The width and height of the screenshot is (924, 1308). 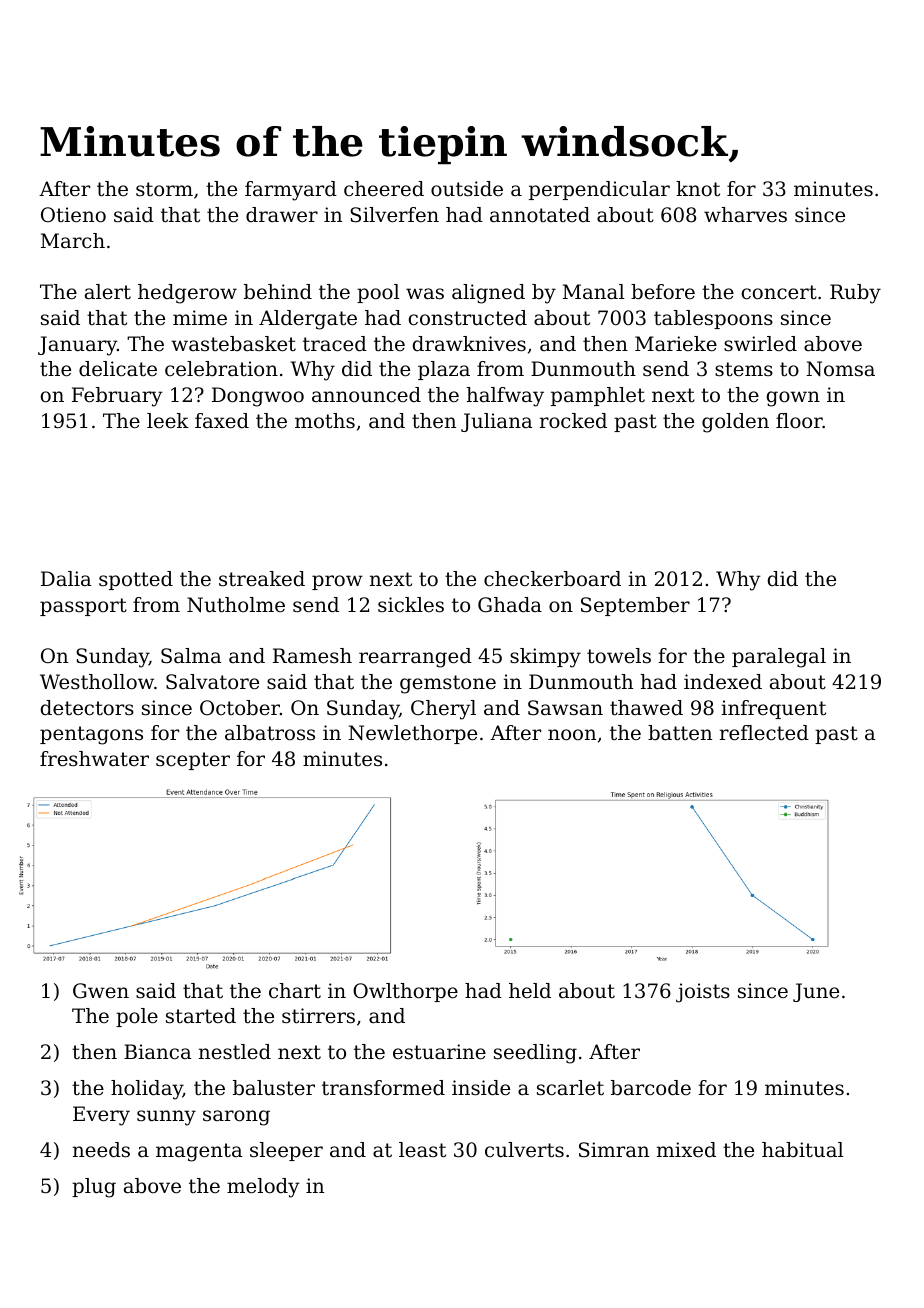 I want to click on Ghada, so click(x=510, y=605).
